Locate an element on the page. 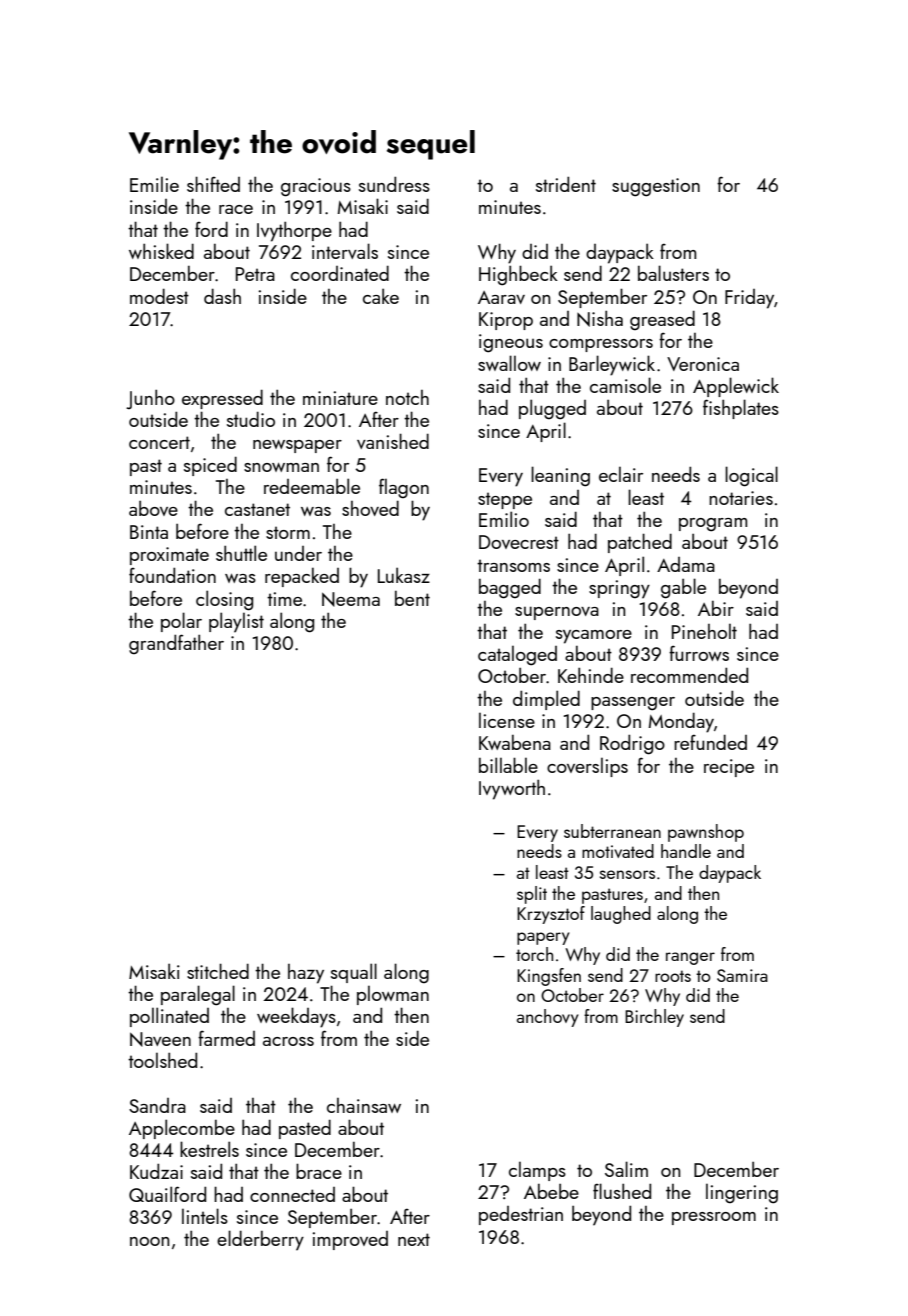 This document has height=1316, width=908. camisole is located at coordinates (625, 385).
